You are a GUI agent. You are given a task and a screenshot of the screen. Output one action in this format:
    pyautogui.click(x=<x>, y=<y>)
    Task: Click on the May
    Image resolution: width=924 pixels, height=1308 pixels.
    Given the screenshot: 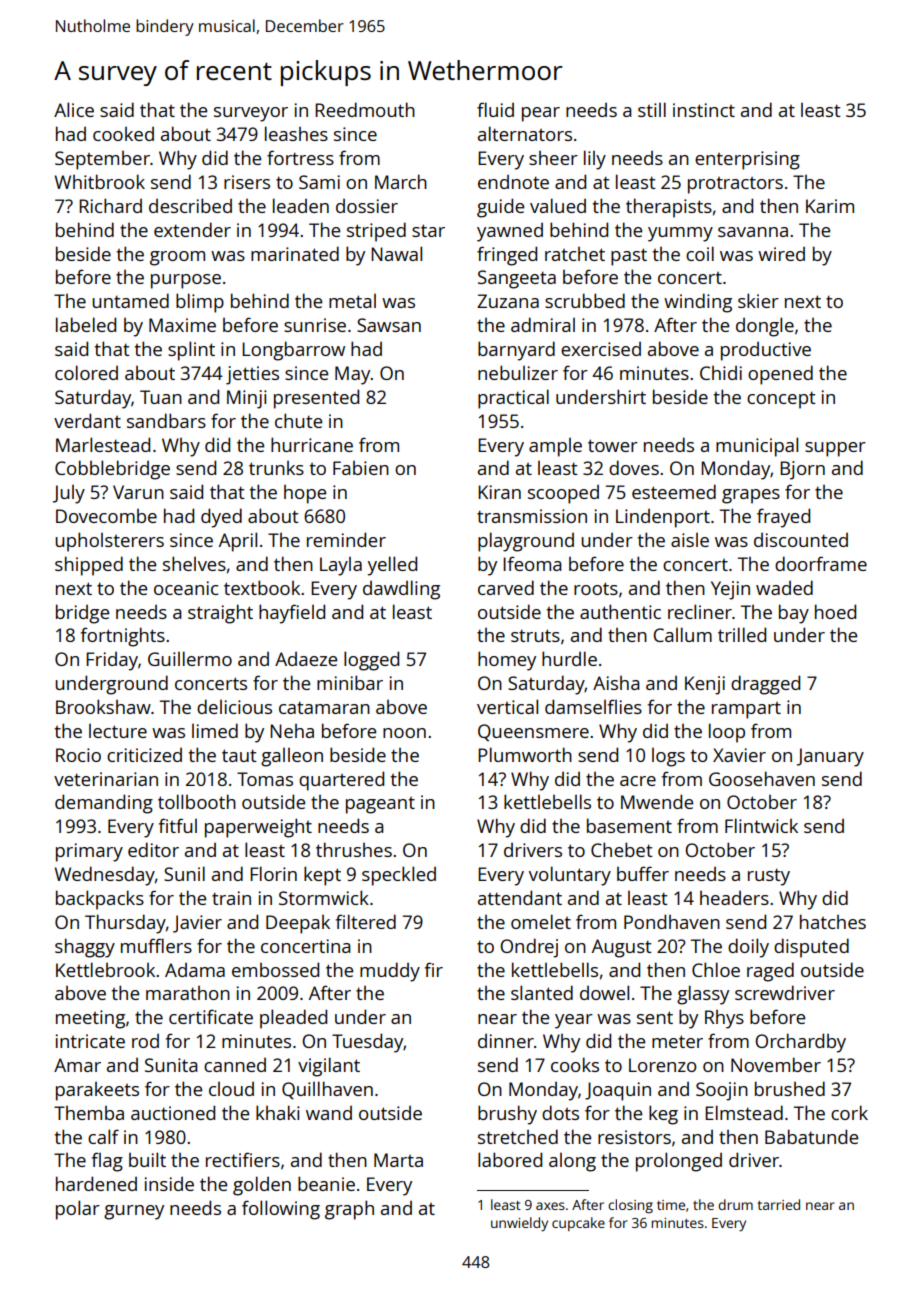 What is the action you would take?
    pyautogui.click(x=353, y=375)
